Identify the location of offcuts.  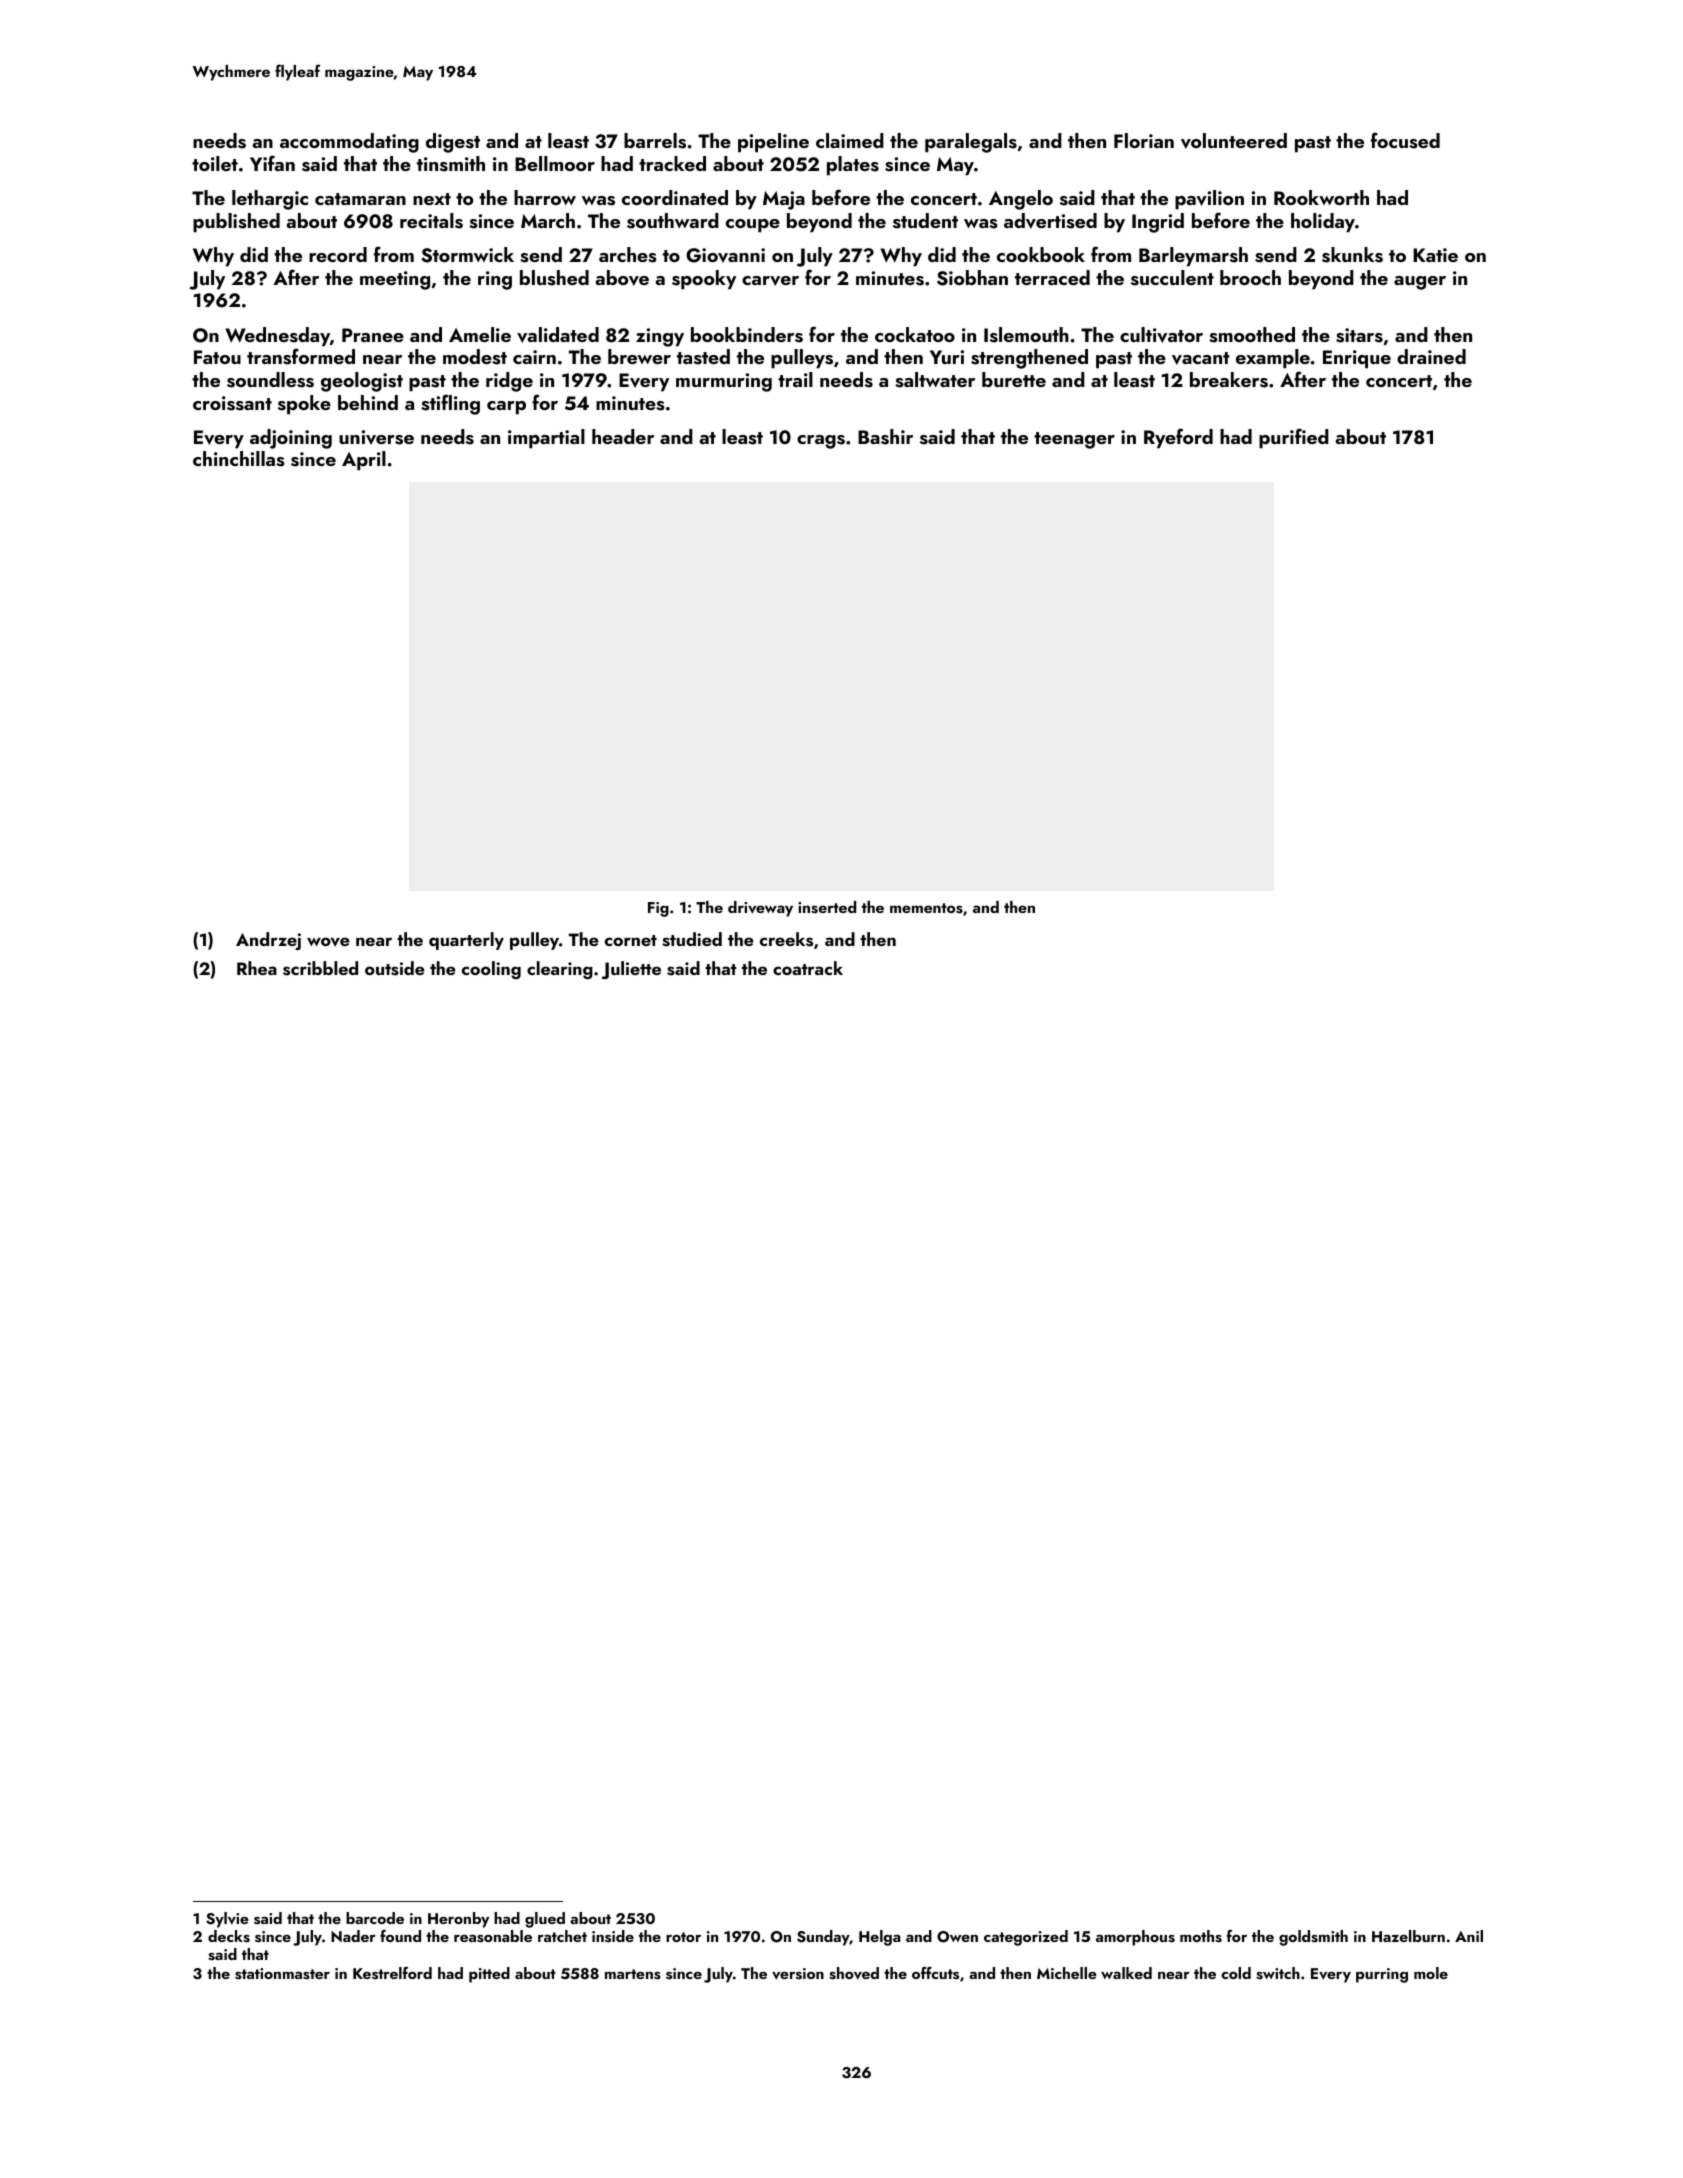
(935, 1973).
